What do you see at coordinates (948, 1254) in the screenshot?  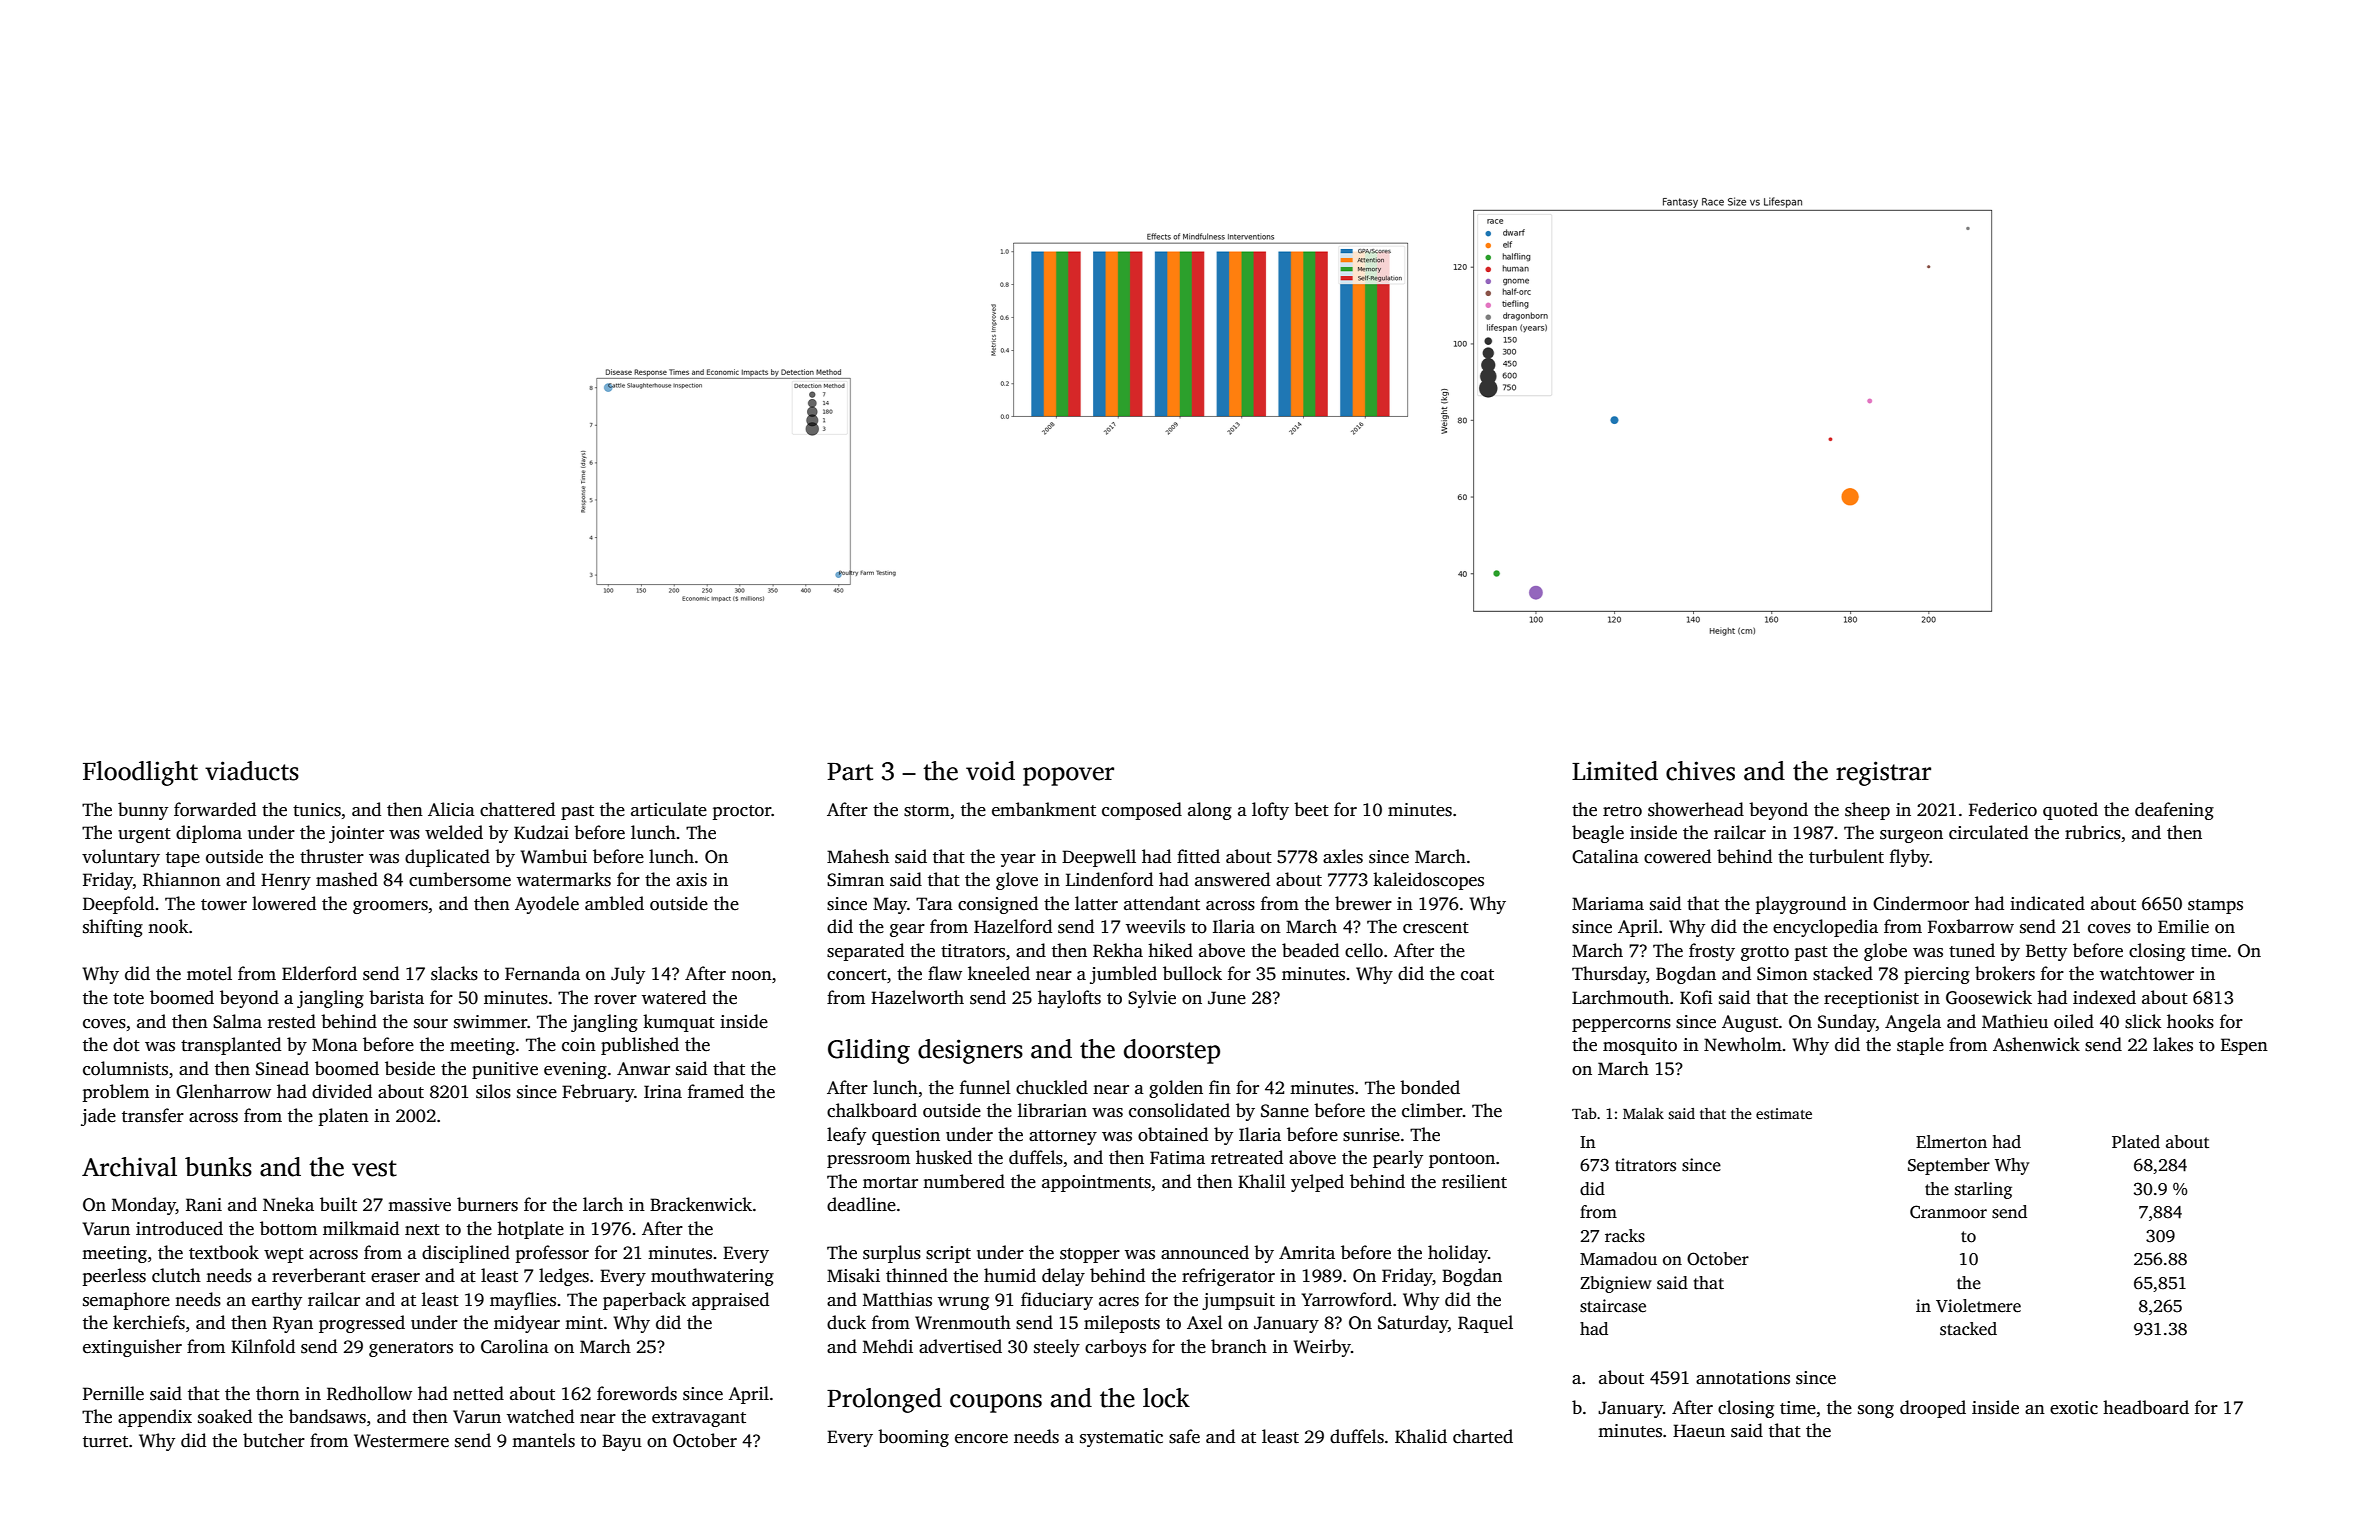 I see `script` at bounding box center [948, 1254].
